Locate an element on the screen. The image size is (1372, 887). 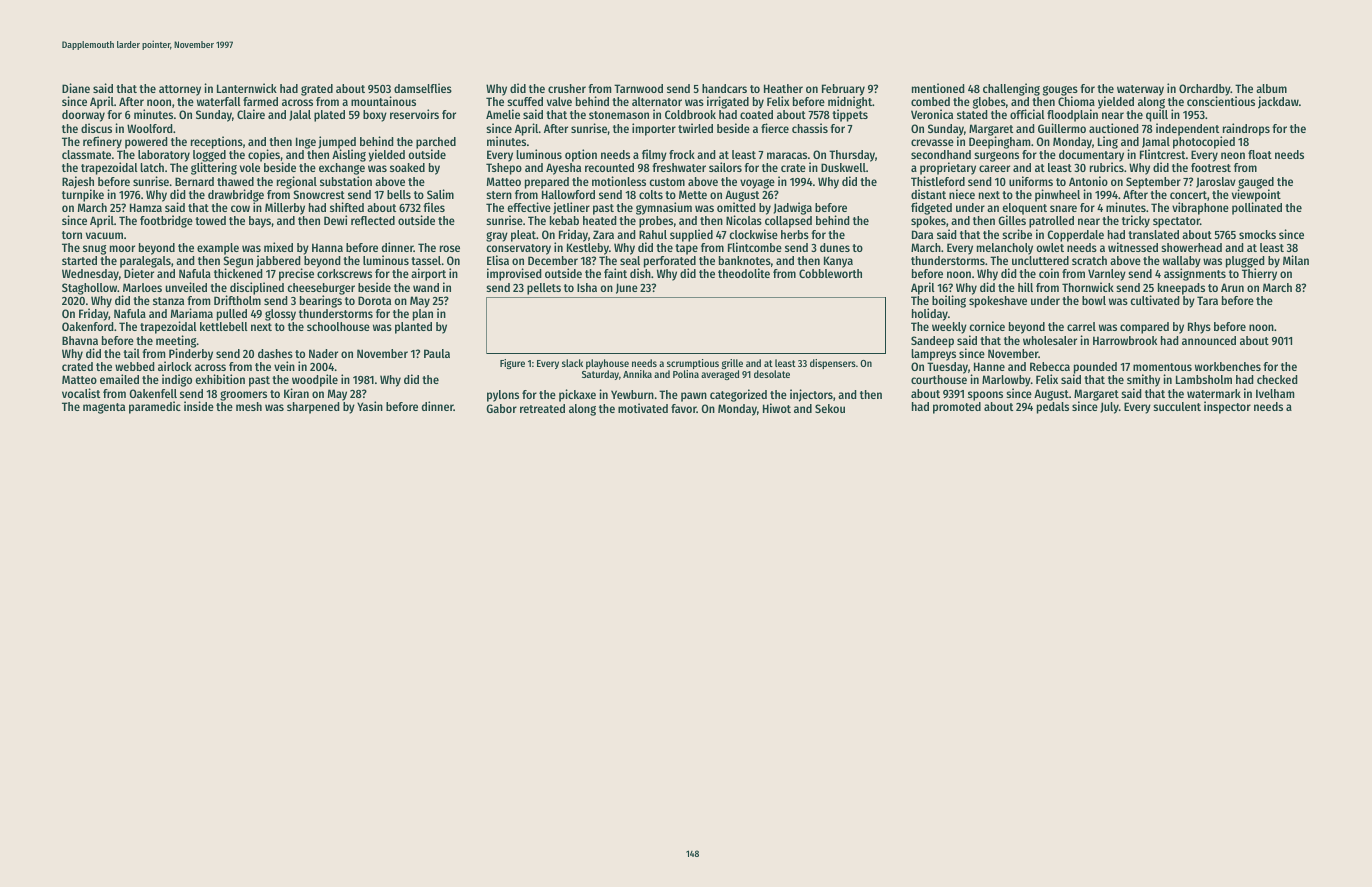
voyage is located at coordinates (757, 184).
